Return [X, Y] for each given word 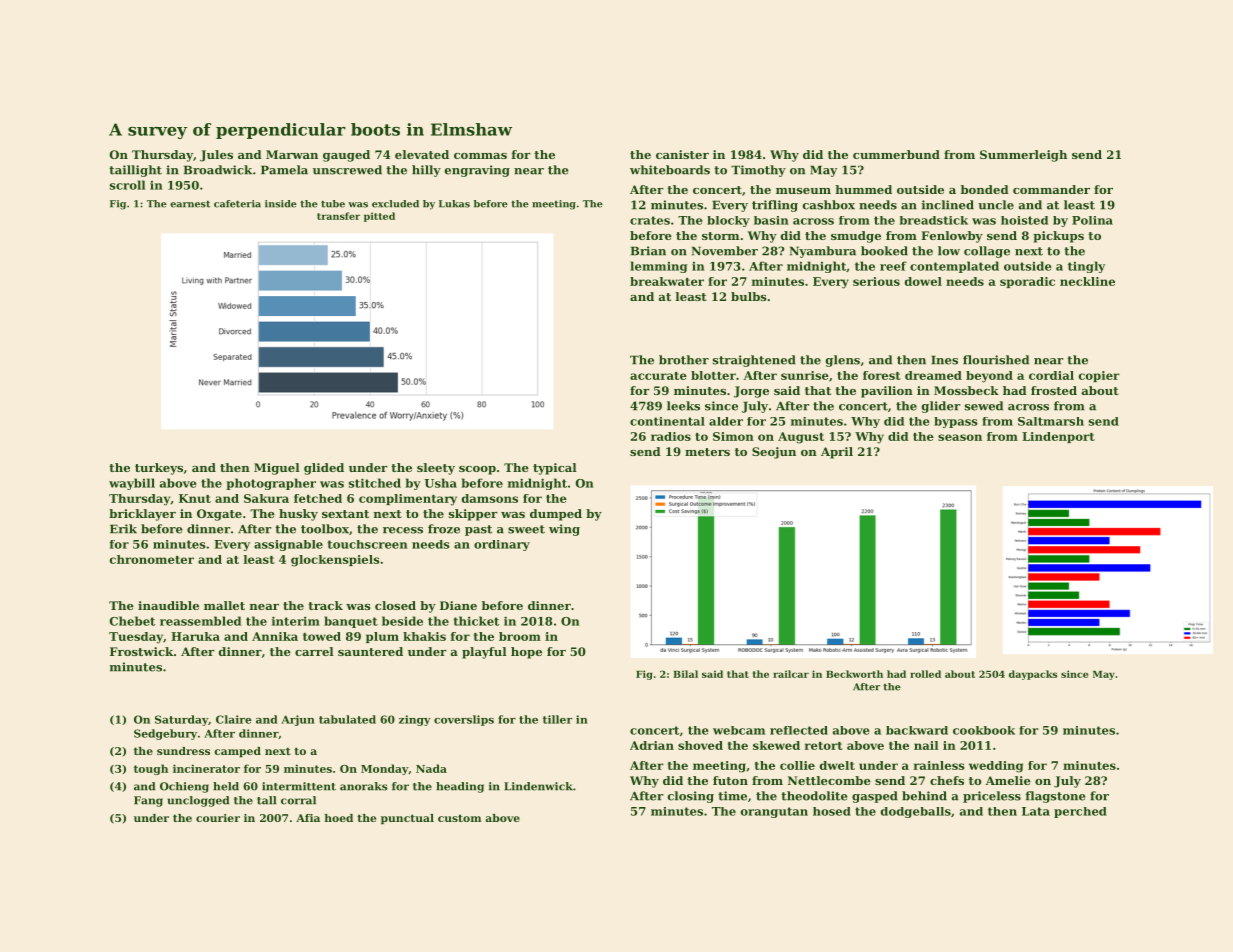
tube [333, 204]
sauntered [370, 651]
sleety [436, 469]
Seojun [774, 453]
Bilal [685, 674]
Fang [148, 801]
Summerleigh [1023, 156]
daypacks [1033, 675]
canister [682, 154]
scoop [477, 470]
